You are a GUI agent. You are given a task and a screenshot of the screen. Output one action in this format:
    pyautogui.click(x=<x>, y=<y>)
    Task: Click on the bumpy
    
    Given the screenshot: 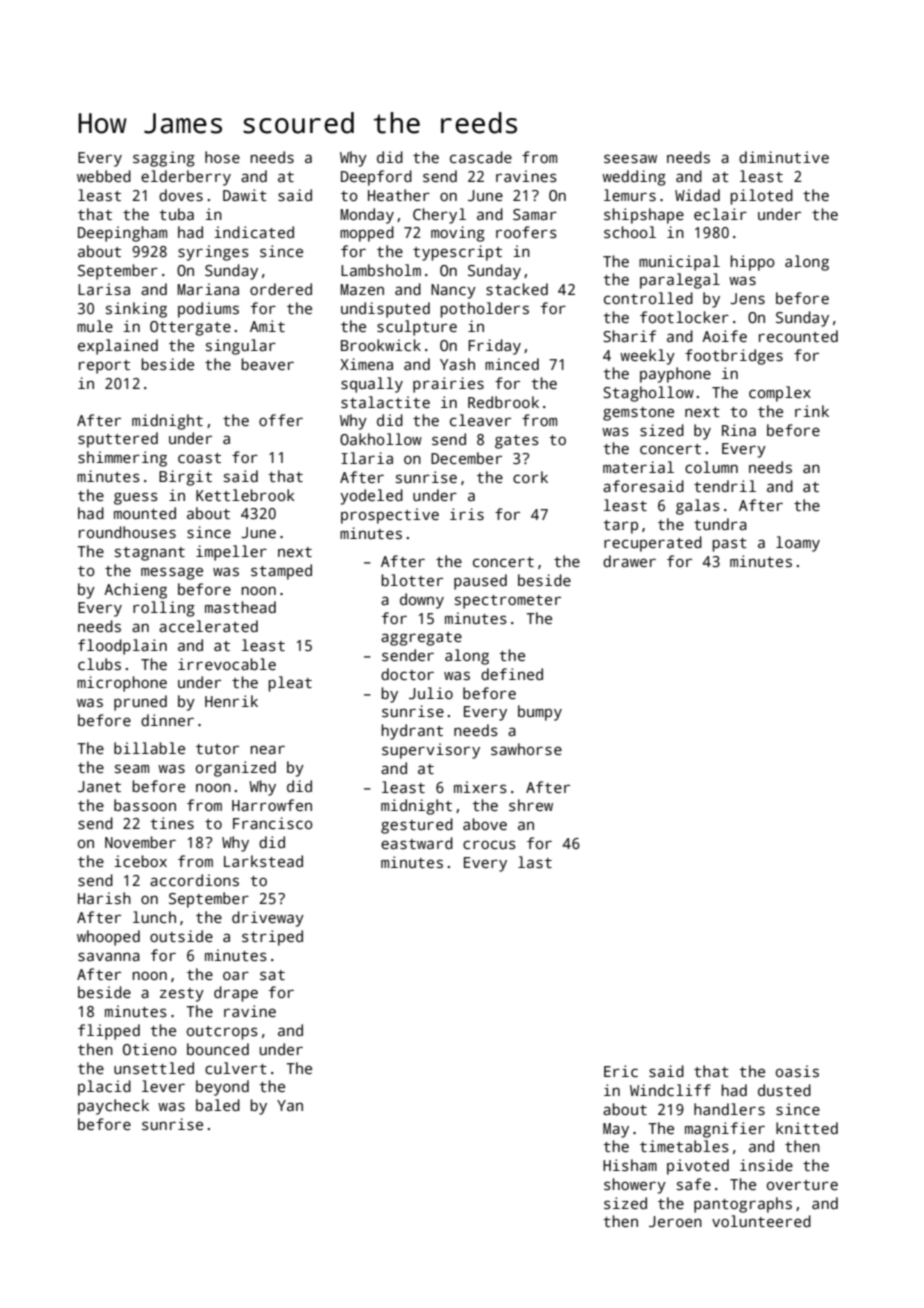 What is the action you would take?
    pyautogui.click(x=540, y=713)
